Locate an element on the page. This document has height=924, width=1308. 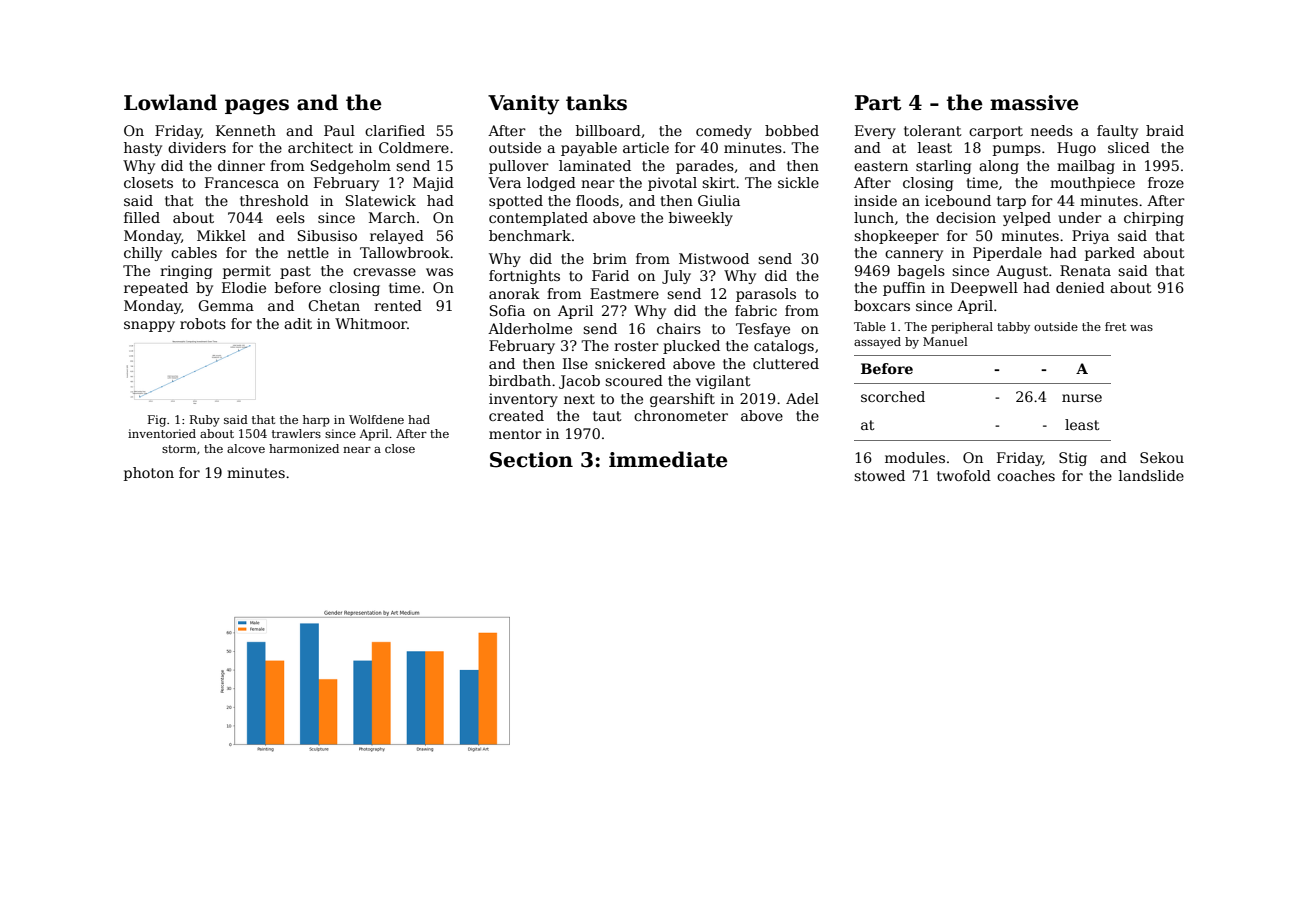
Priya is located at coordinates (1090, 237).
